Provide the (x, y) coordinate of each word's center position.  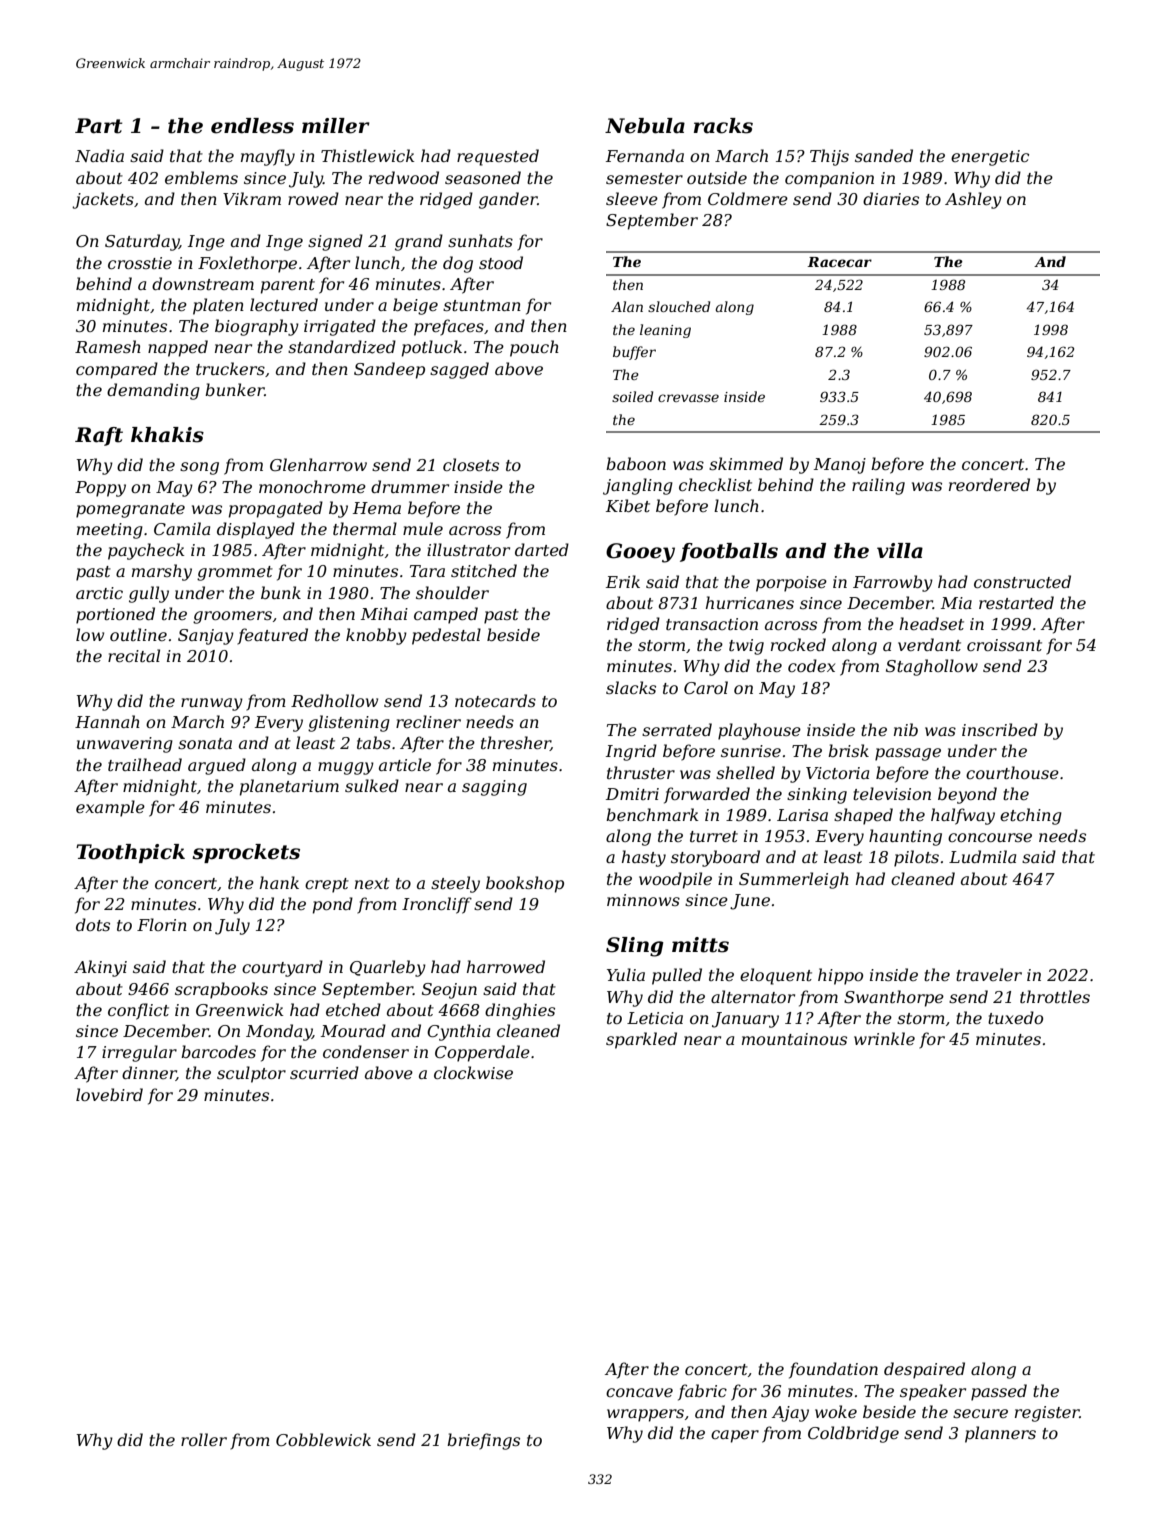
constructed (1022, 581)
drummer (410, 486)
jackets (103, 200)
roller (204, 1439)
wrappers (645, 1415)
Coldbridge (853, 1434)
